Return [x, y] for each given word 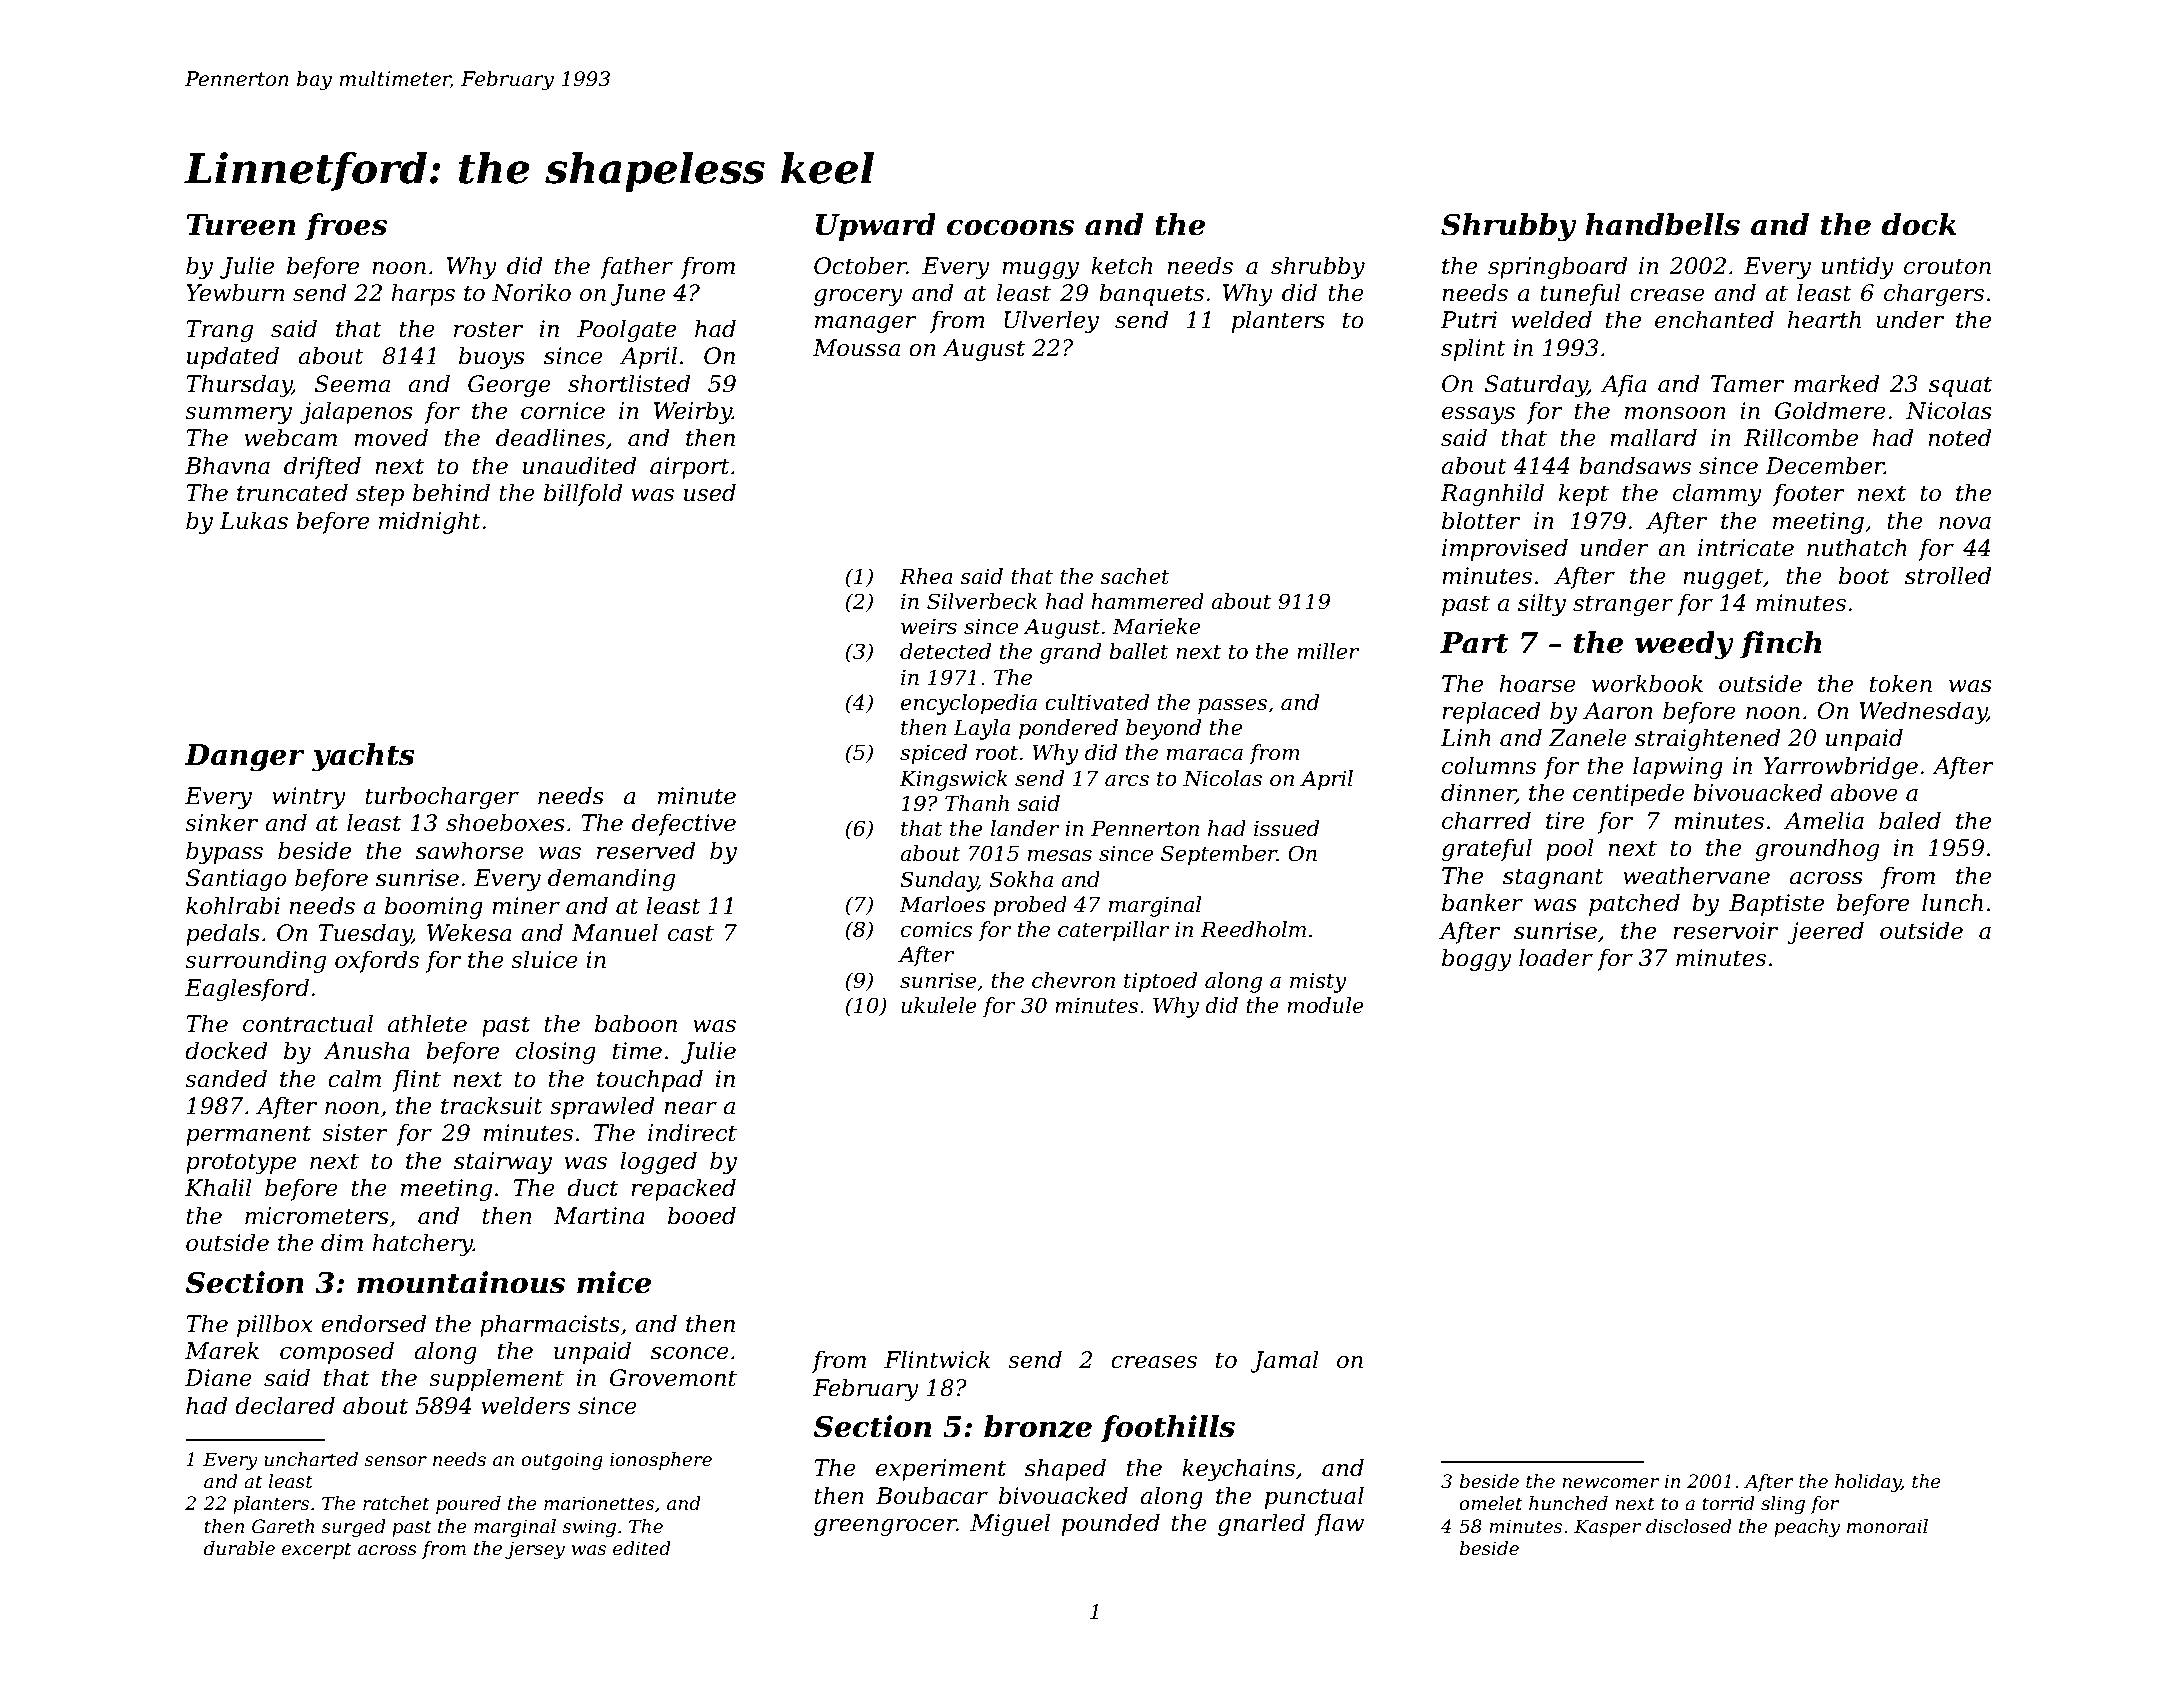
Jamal [1284, 1361]
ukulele [939, 1005]
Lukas [253, 520]
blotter [1481, 520]
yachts [363, 757]
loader [1556, 957]
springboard [1557, 267]
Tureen [240, 225]
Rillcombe [1801, 437]
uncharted [311, 1459]
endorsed [373, 1323]
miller [1328, 651]
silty [1542, 604]
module [1325, 1005]
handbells [1662, 224]
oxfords [377, 961]
